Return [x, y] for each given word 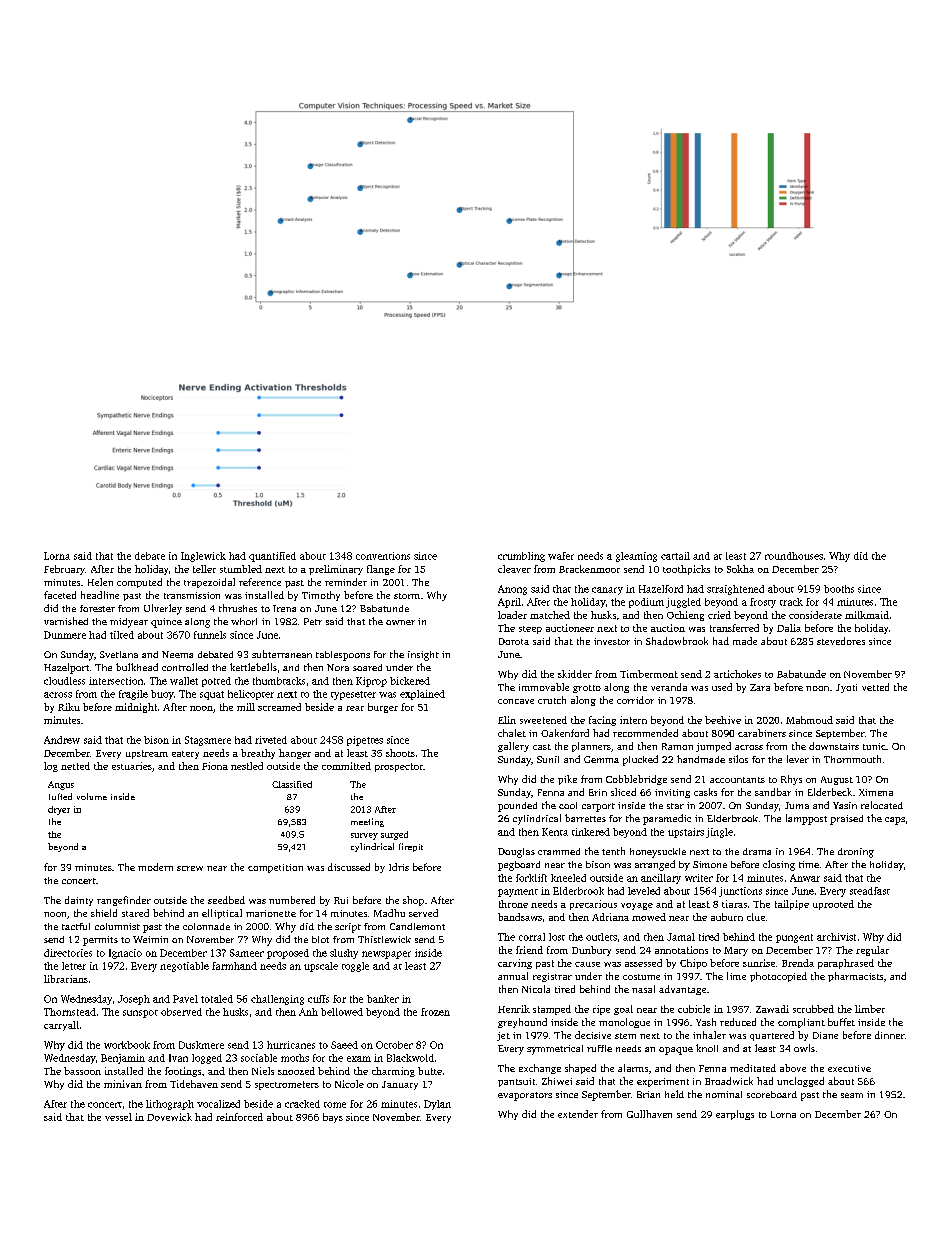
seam [852, 1095]
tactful [76, 926]
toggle [355, 967]
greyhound [522, 1023]
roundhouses [794, 556]
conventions [383, 556]
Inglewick [203, 557]
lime [736, 976]
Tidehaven [194, 1084]
